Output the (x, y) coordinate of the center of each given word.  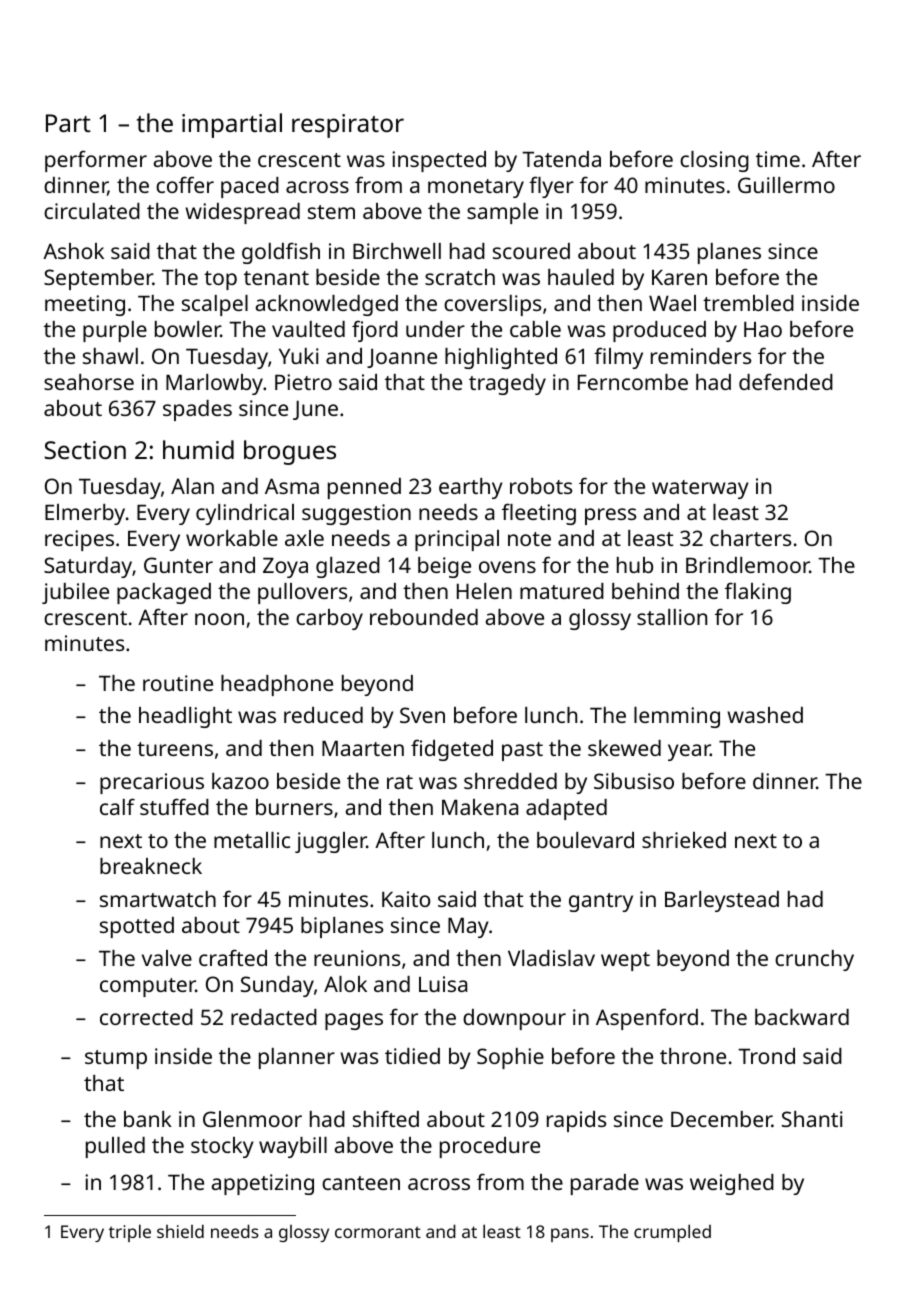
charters (750, 538)
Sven (422, 715)
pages (354, 1021)
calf (117, 806)
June (315, 410)
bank (148, 1119)
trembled (748, 303)
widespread (242, 213)
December (721, 1119)
